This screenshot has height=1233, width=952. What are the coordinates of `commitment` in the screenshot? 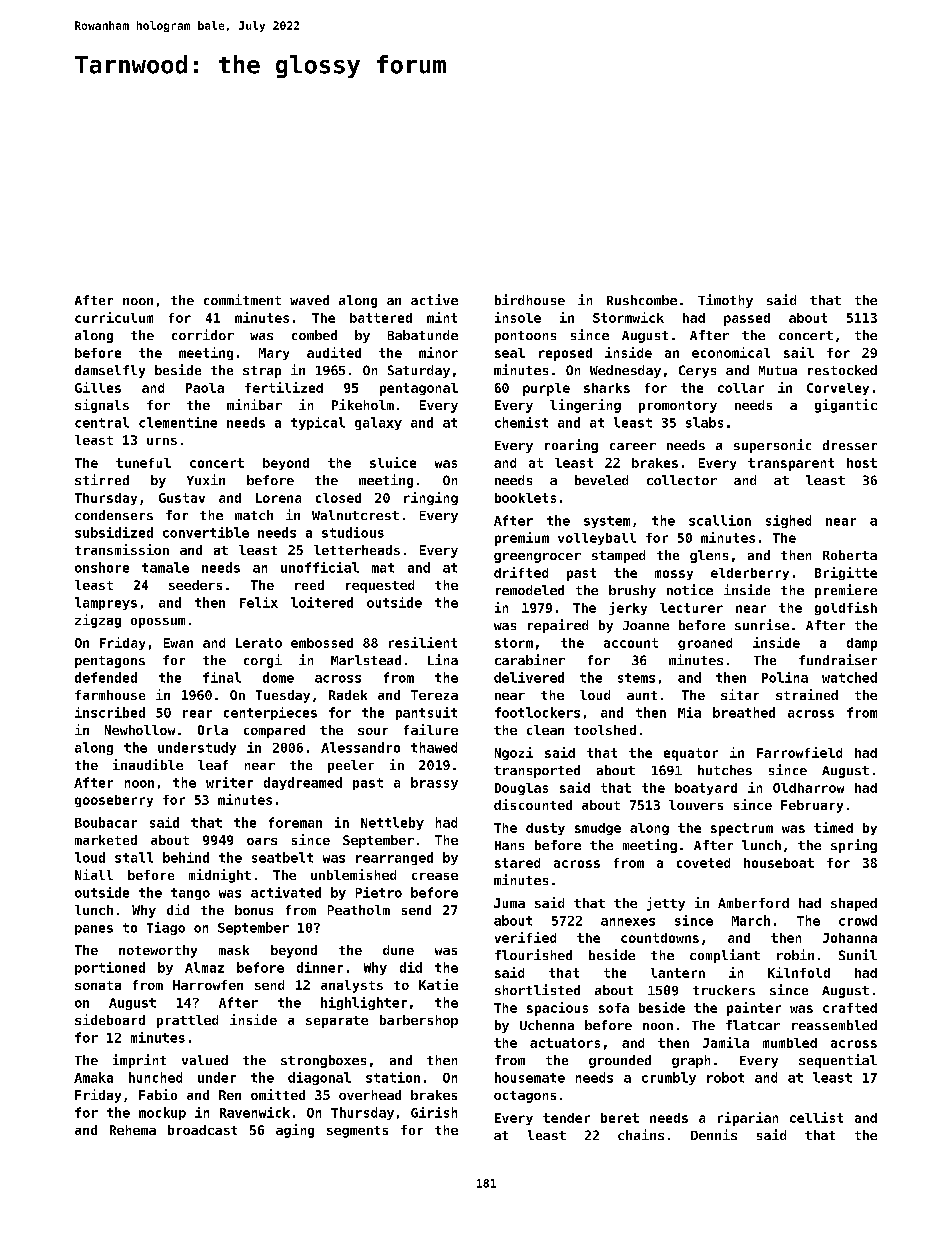 It's located at (242, 299).
